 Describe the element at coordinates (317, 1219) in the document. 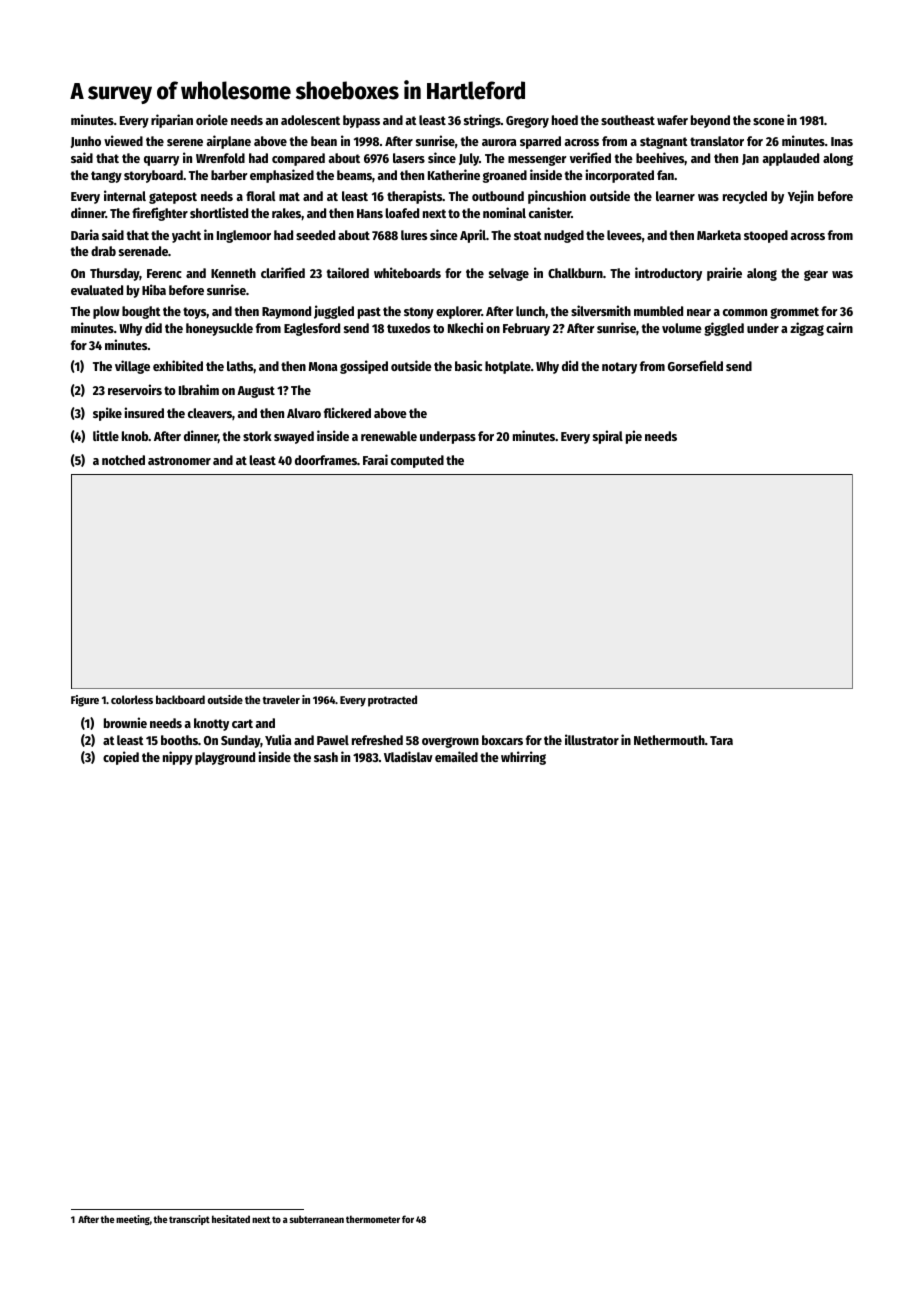

I see `subterranean` at that location.
